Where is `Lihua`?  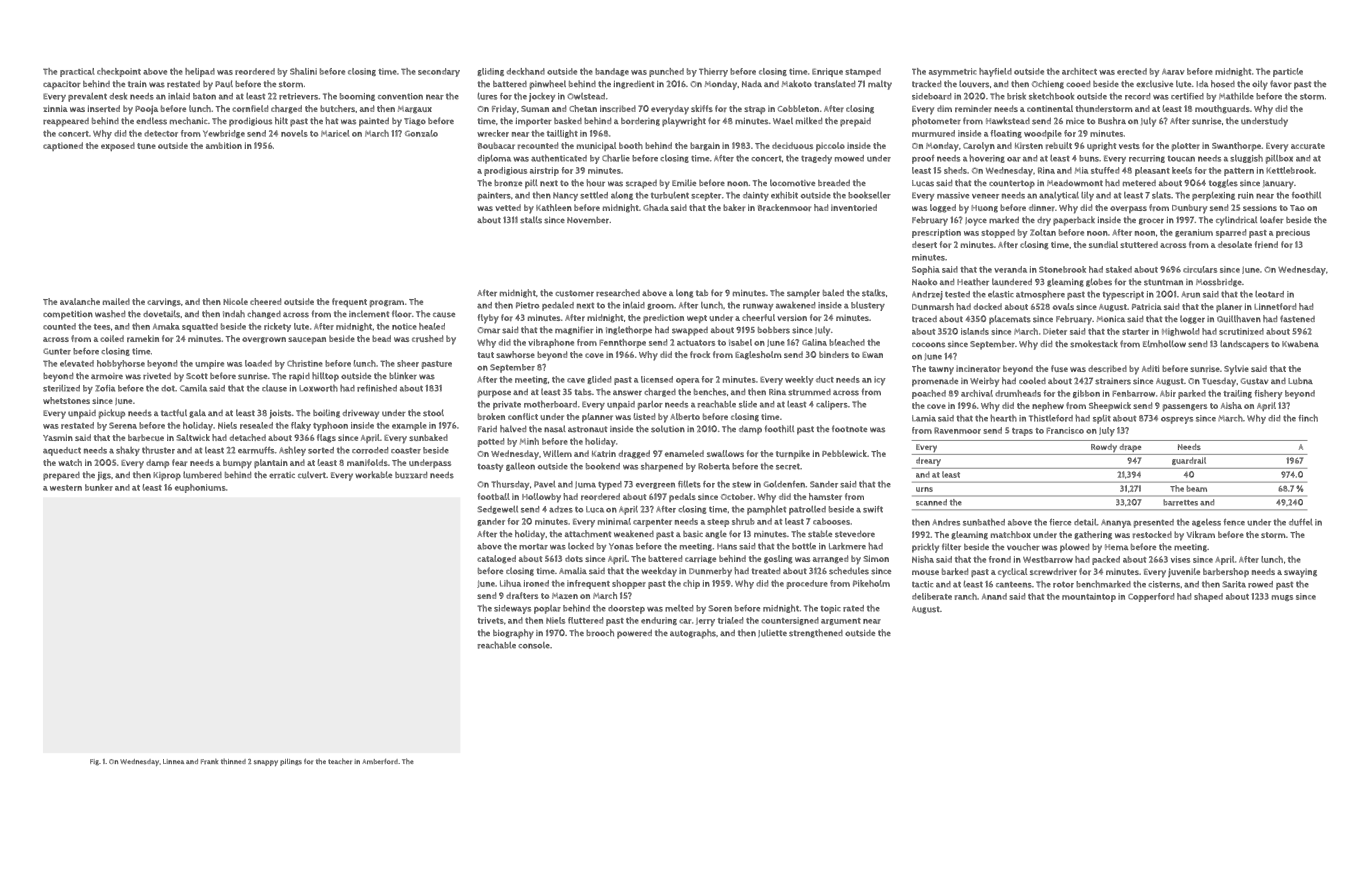
Lihua is located at coordinates (510, 583).
